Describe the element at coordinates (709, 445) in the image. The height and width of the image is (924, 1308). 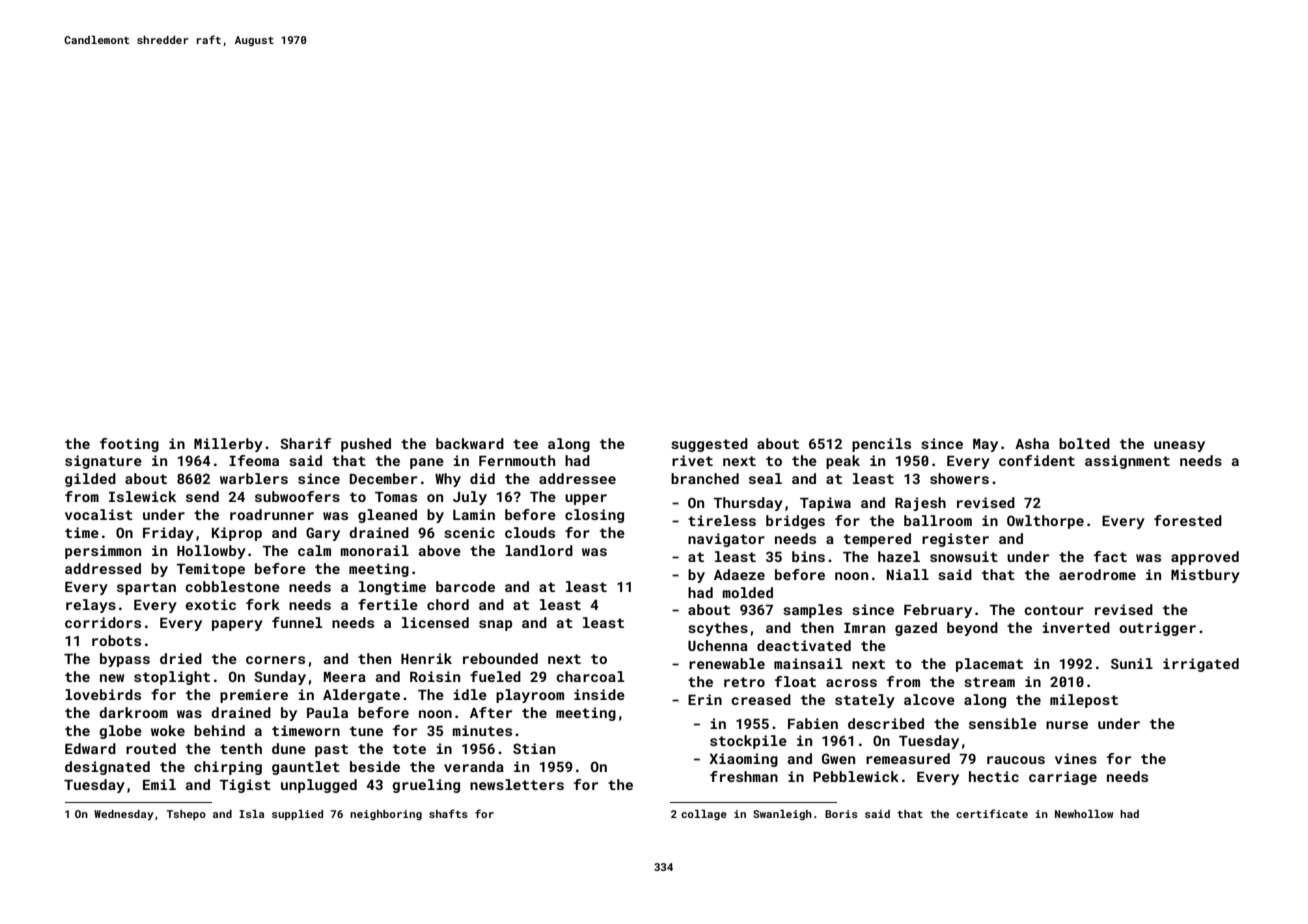
I see `suggested` at that location.
